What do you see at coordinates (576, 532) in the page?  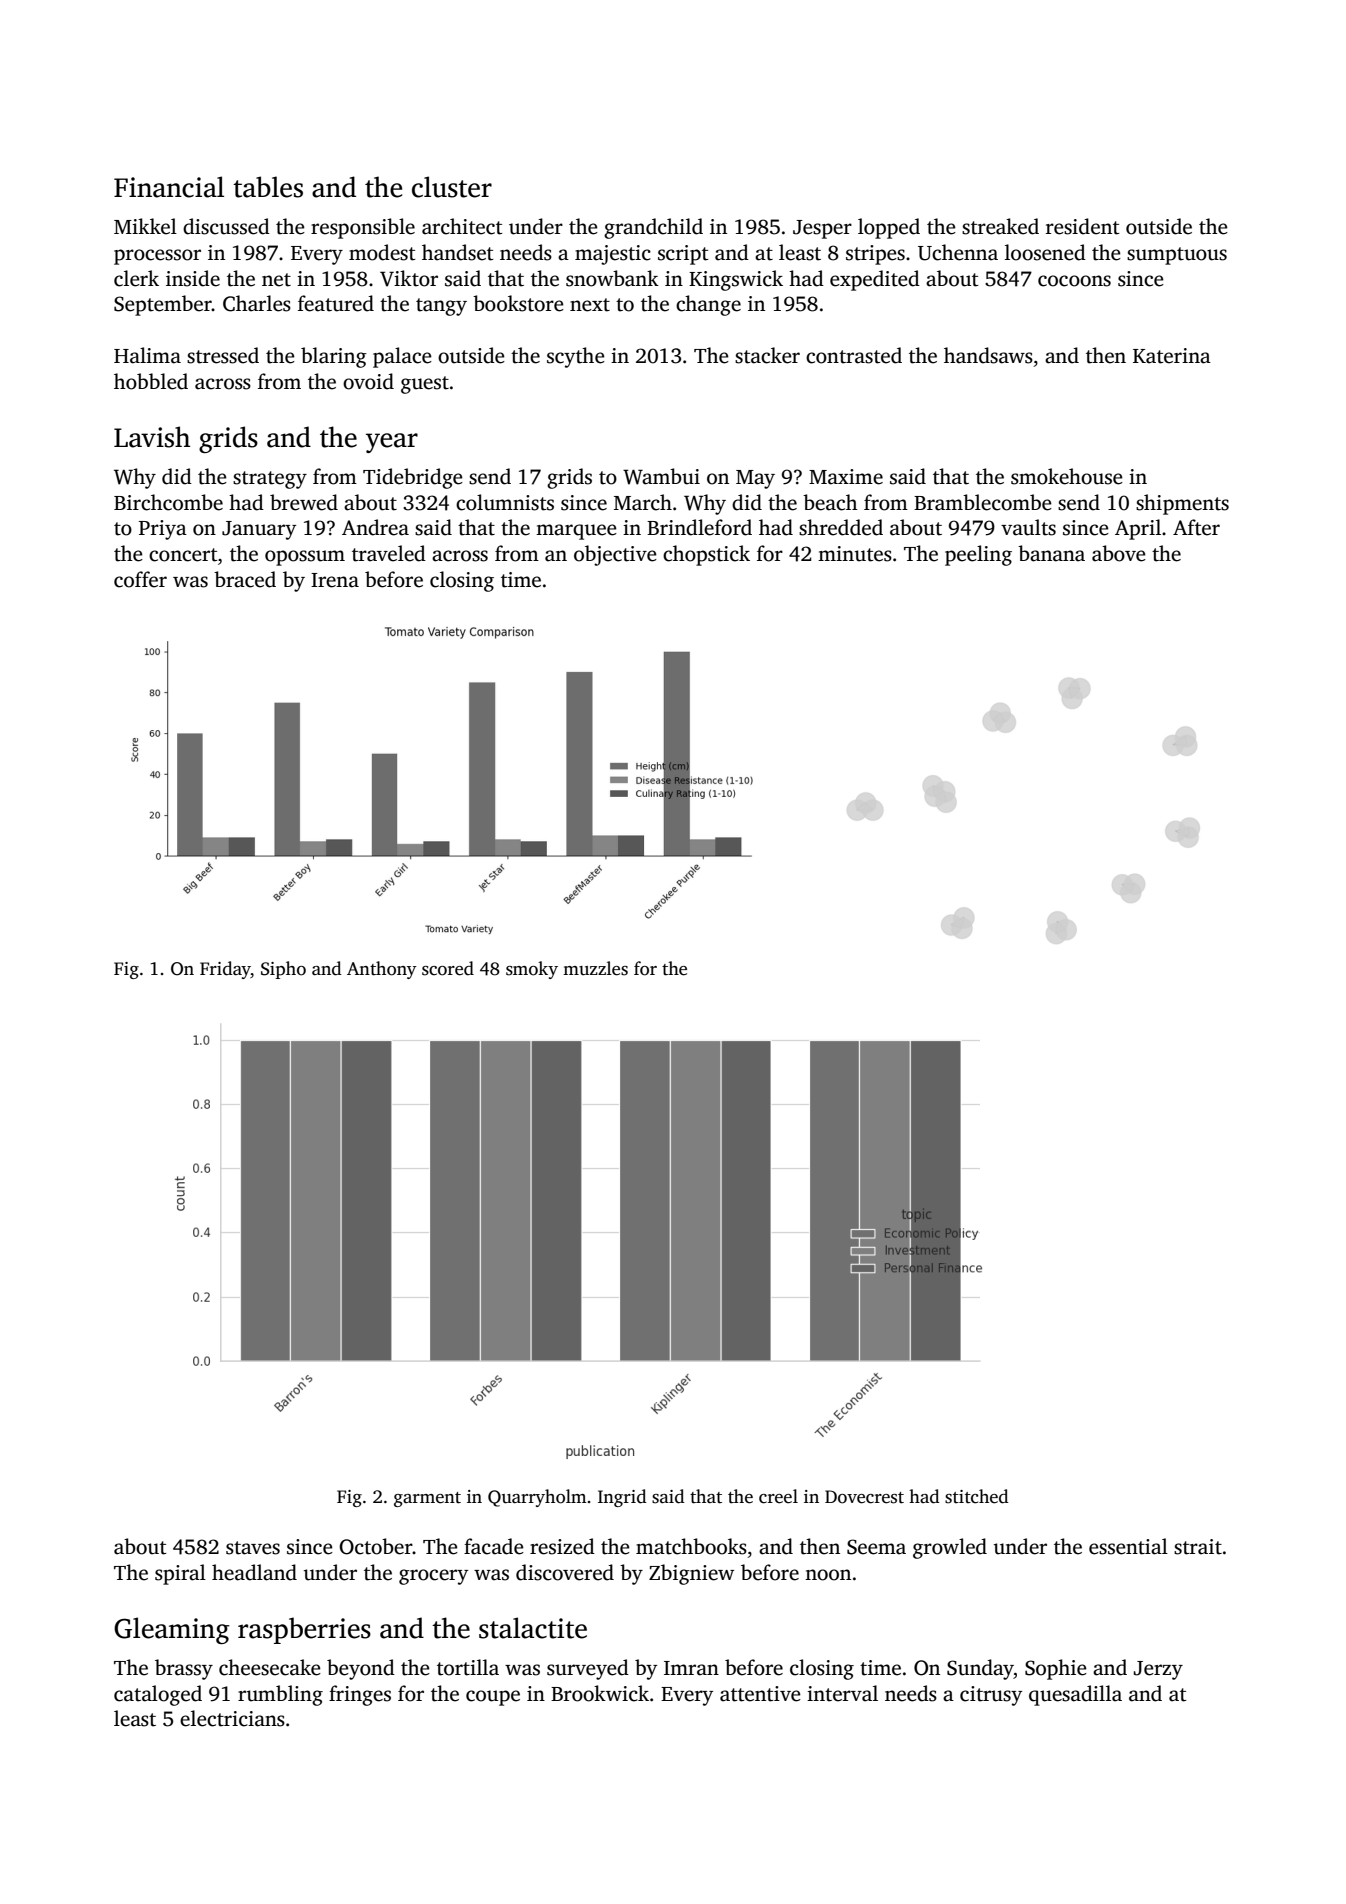 I see `marquee` at bounding box center [576, 532].
